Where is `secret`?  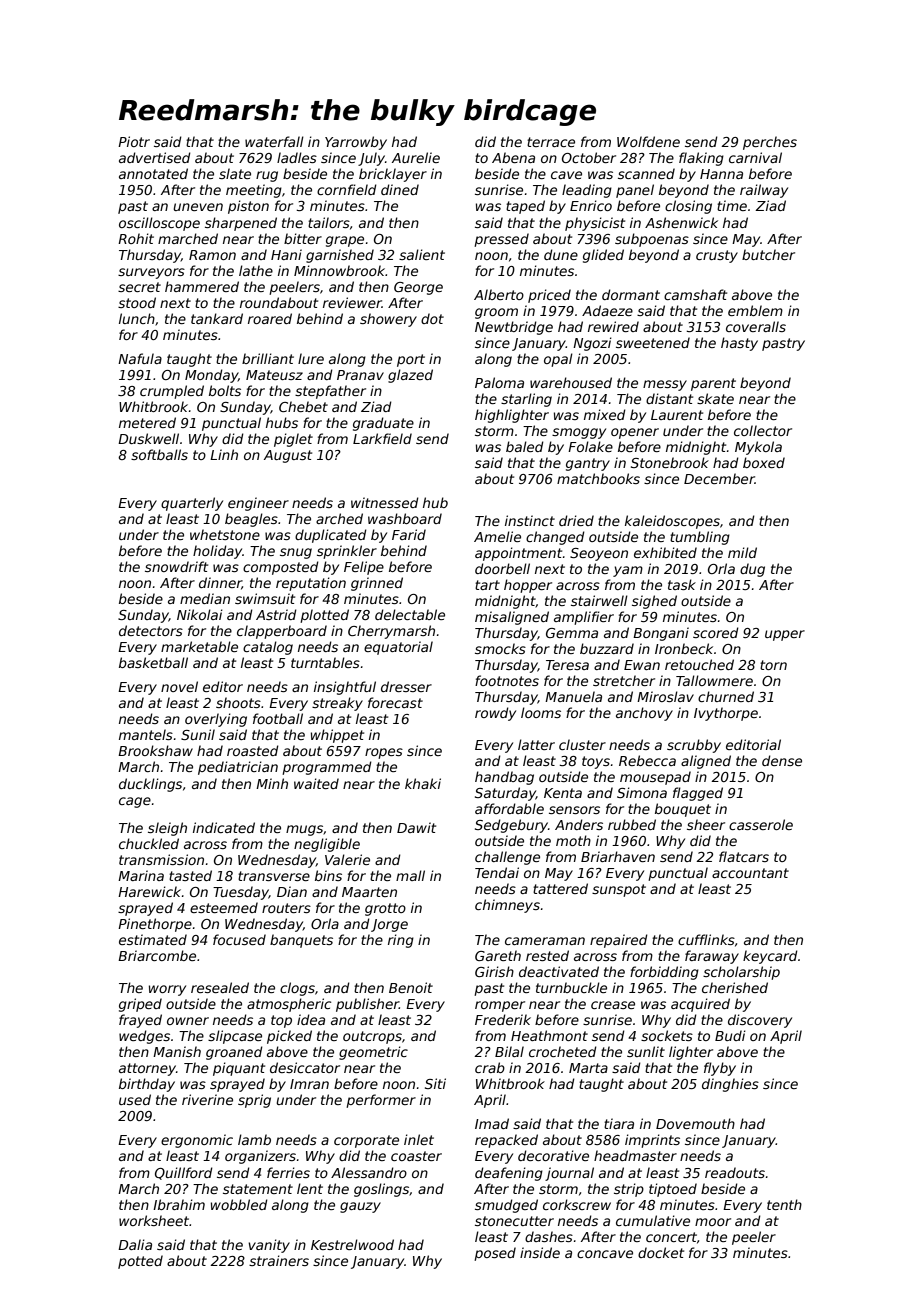
secret is located at coordinates (139, 287).
